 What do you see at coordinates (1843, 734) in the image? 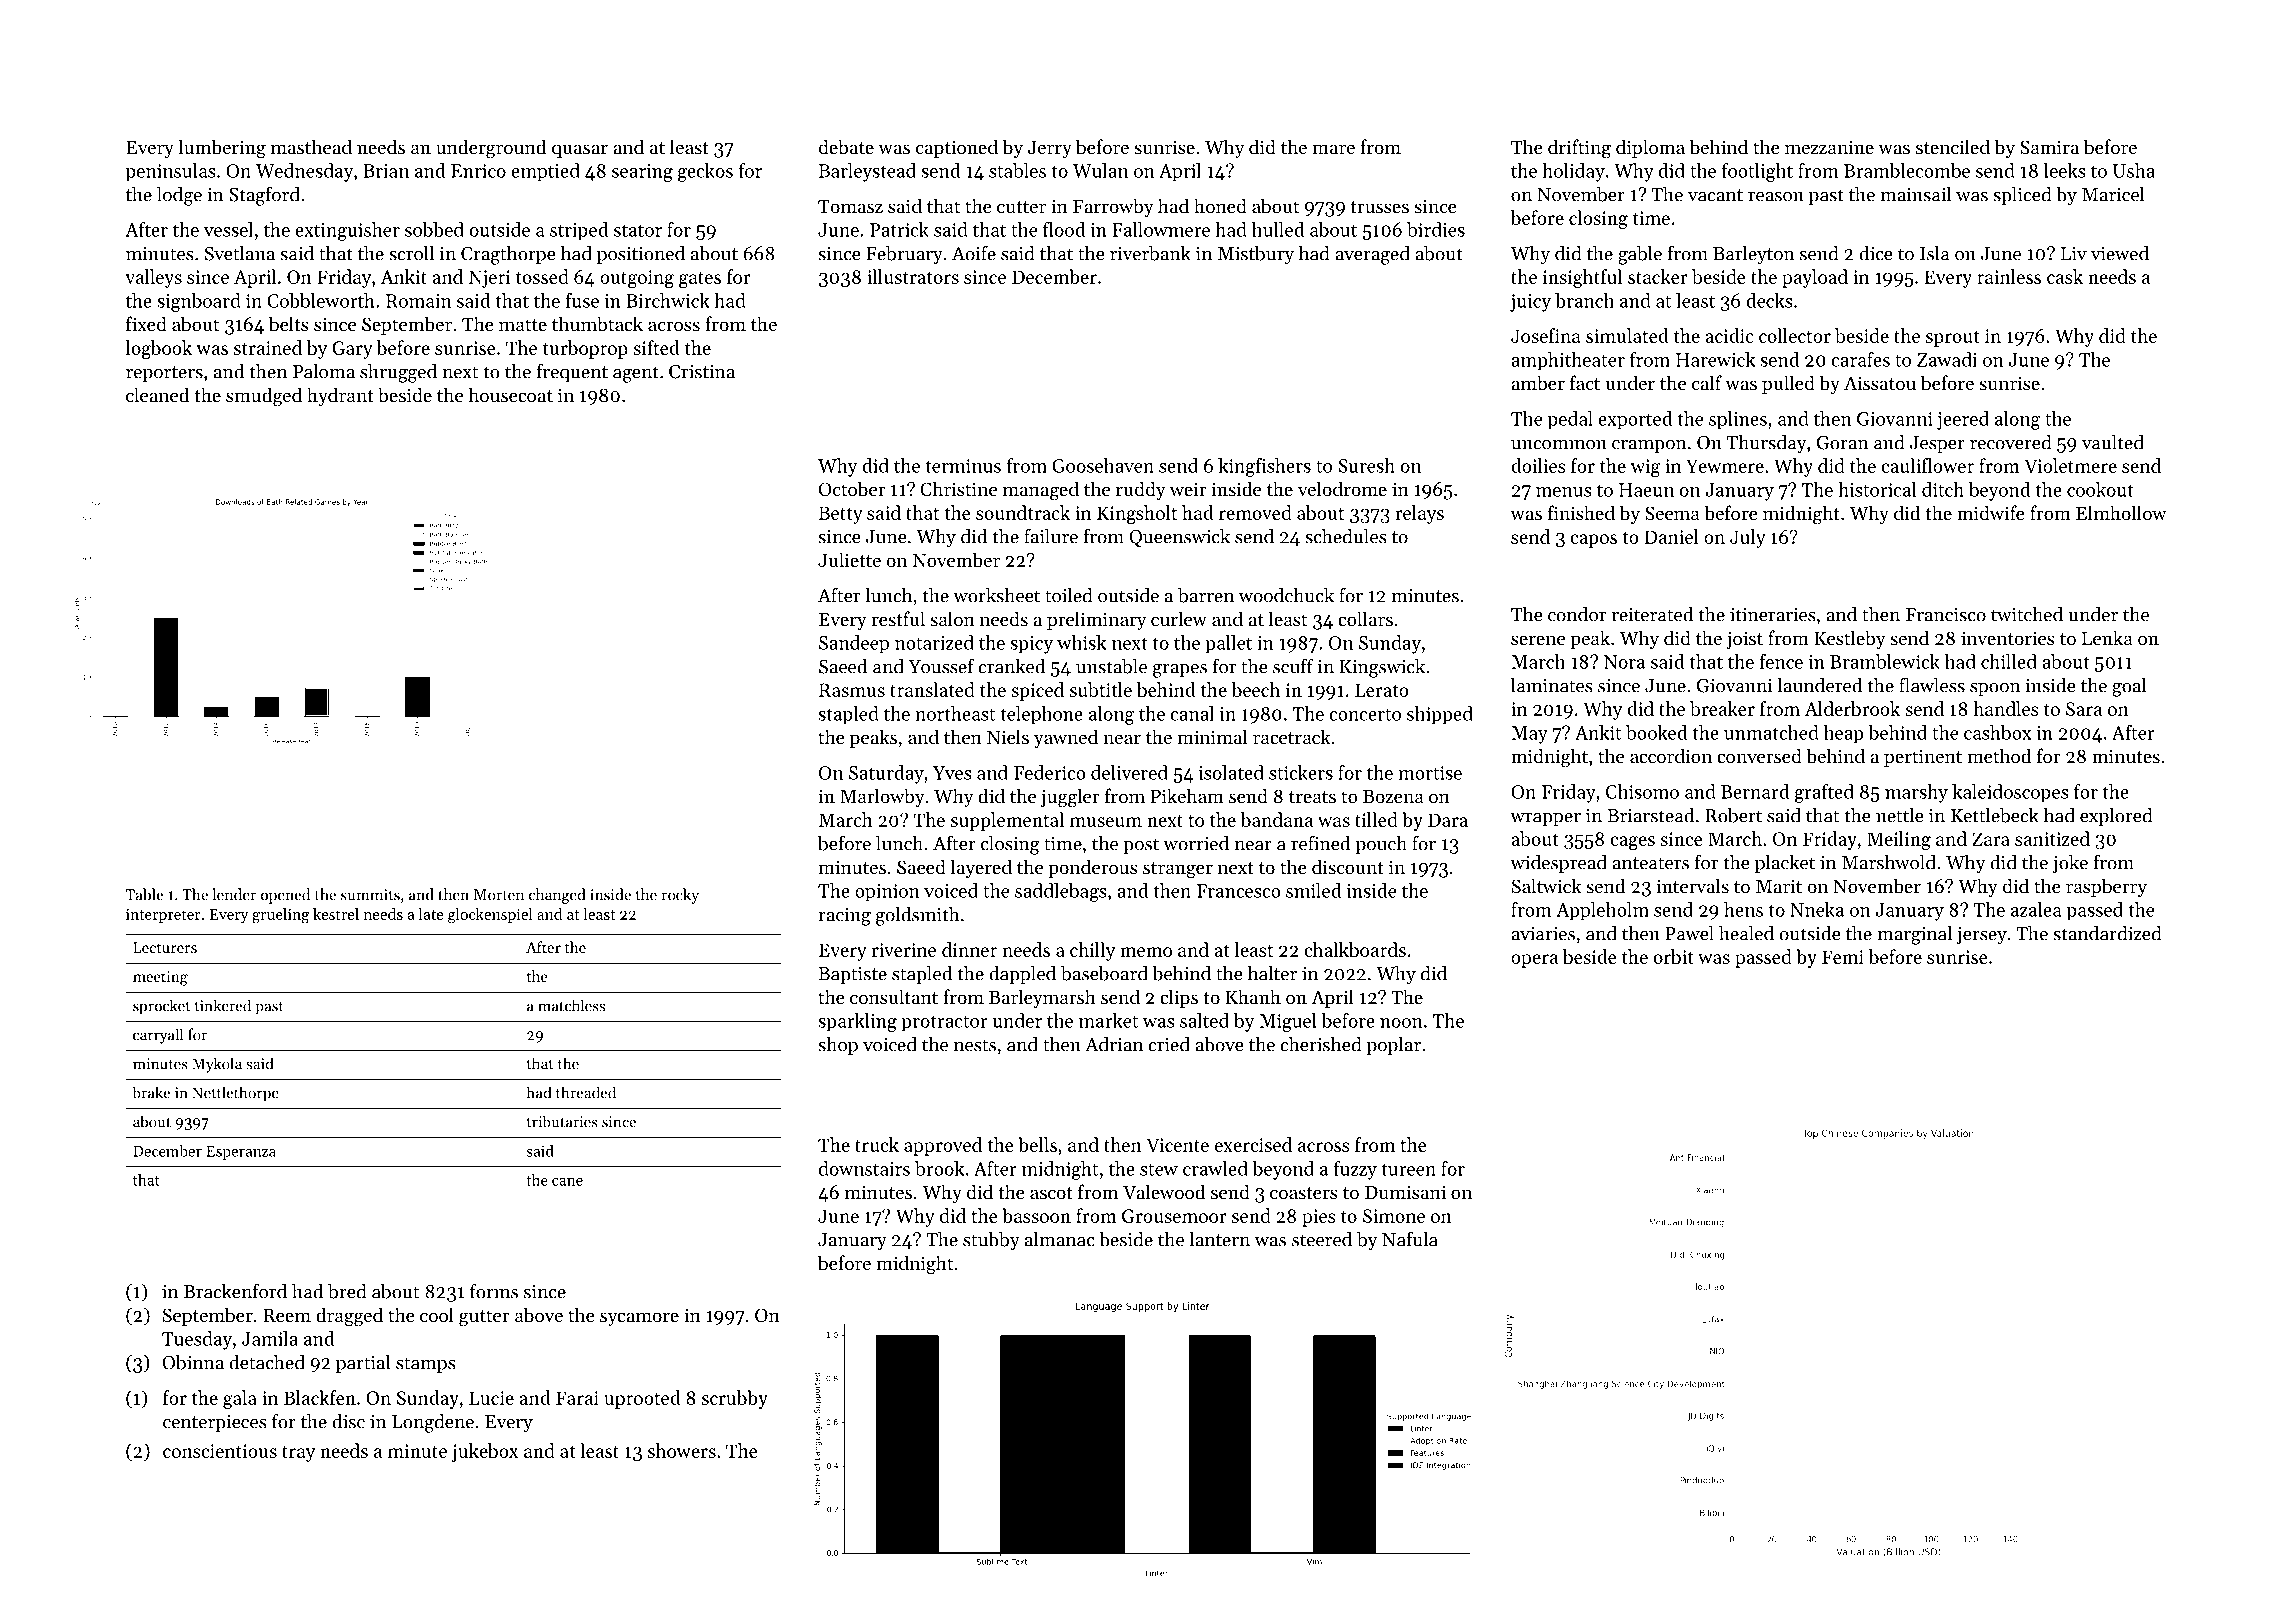
I see `heap` at bounding box center [1843, 734].
